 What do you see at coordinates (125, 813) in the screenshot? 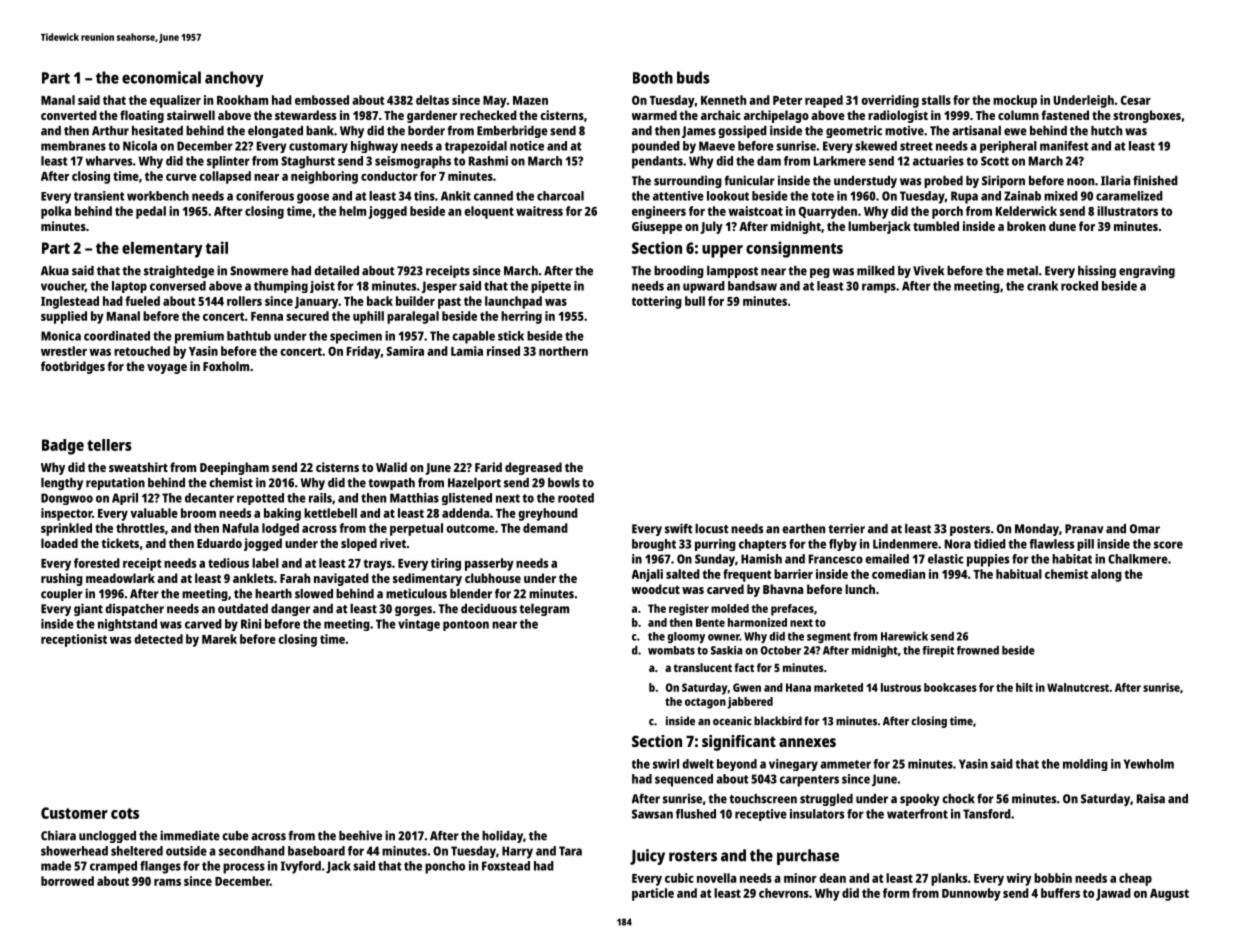
I see `cots` at bounding box center [125, 813].
